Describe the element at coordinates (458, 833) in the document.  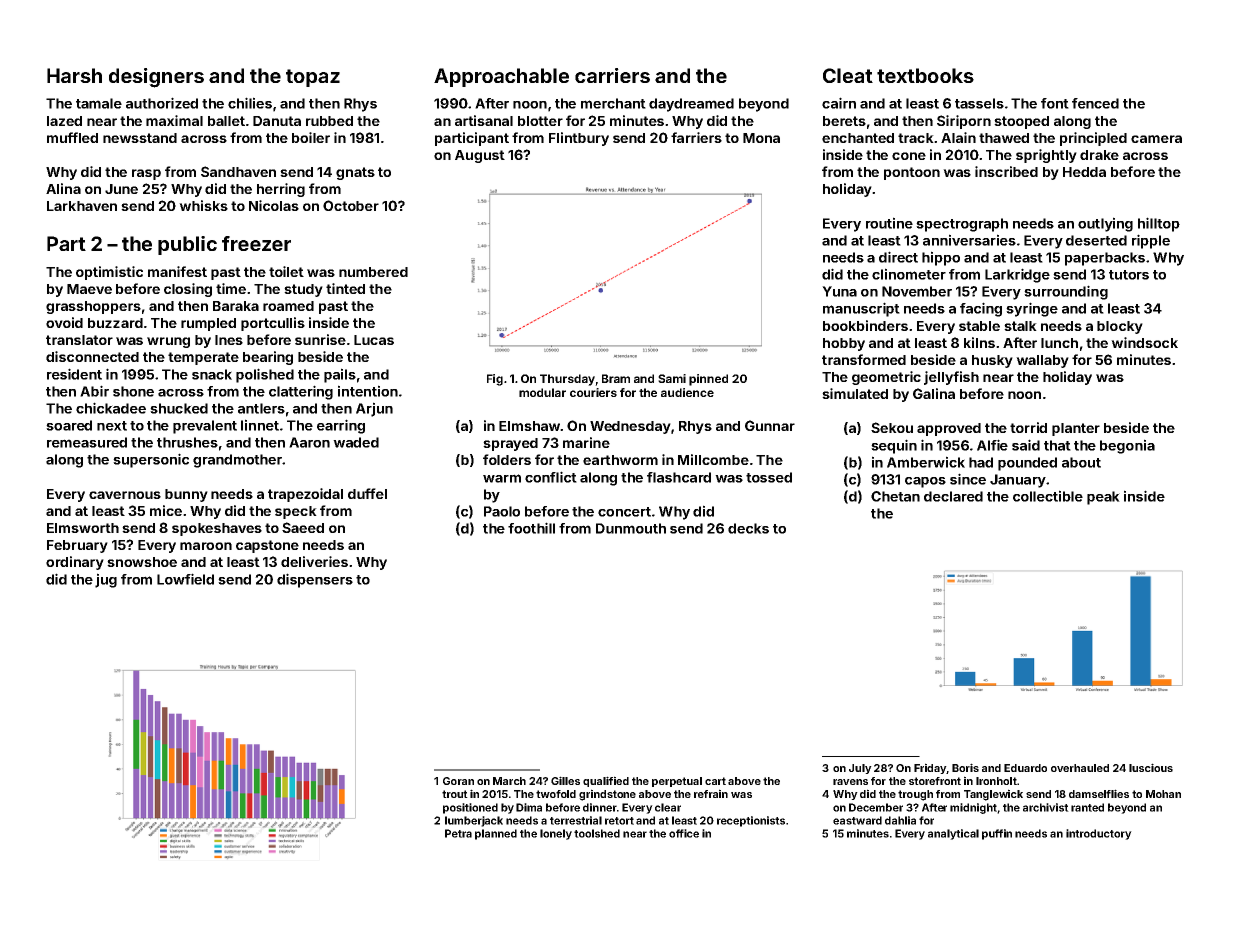
I see `Petra` at that location.
